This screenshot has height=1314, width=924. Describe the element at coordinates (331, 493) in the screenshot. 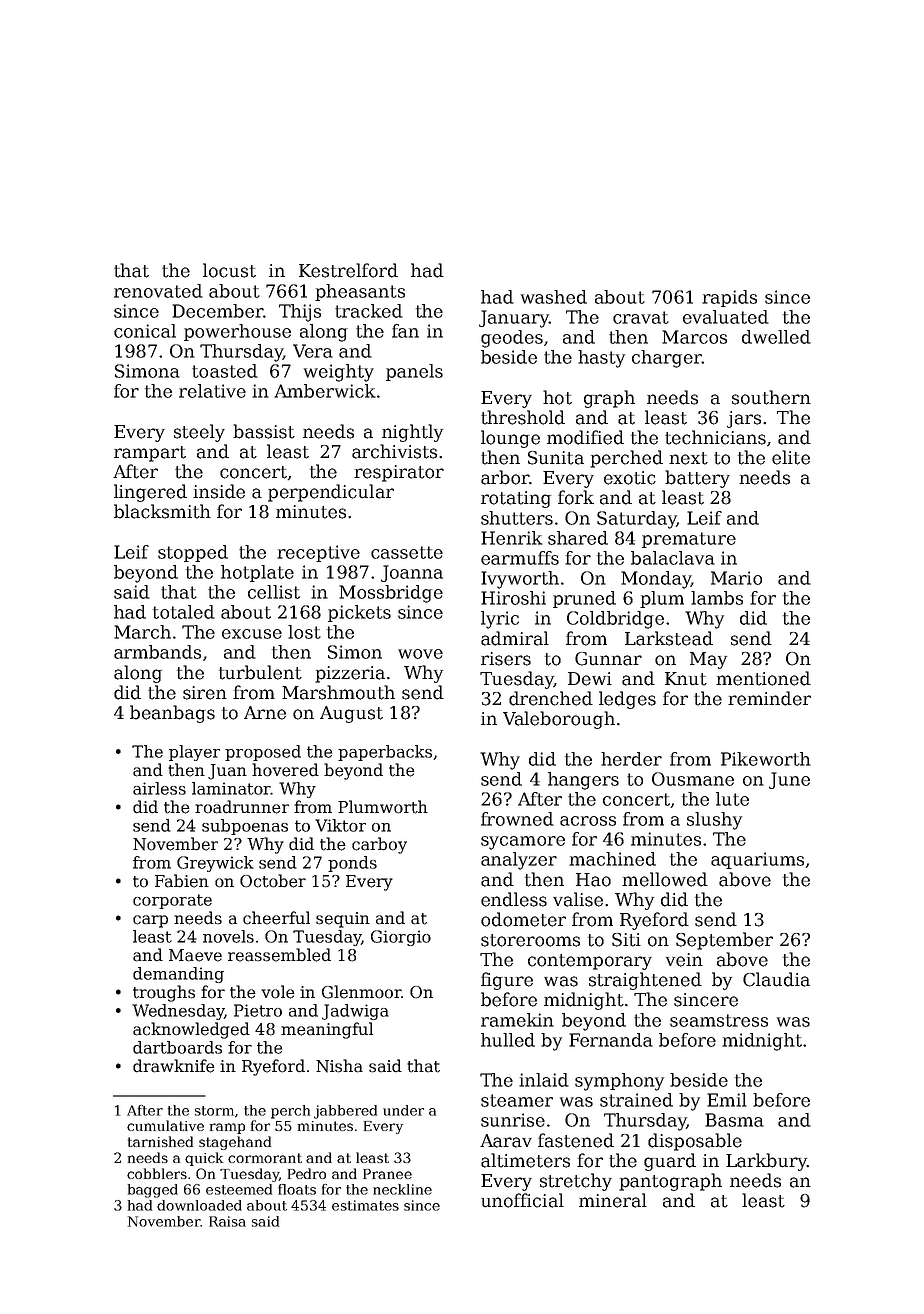

I see `perpendicular` at that location.
